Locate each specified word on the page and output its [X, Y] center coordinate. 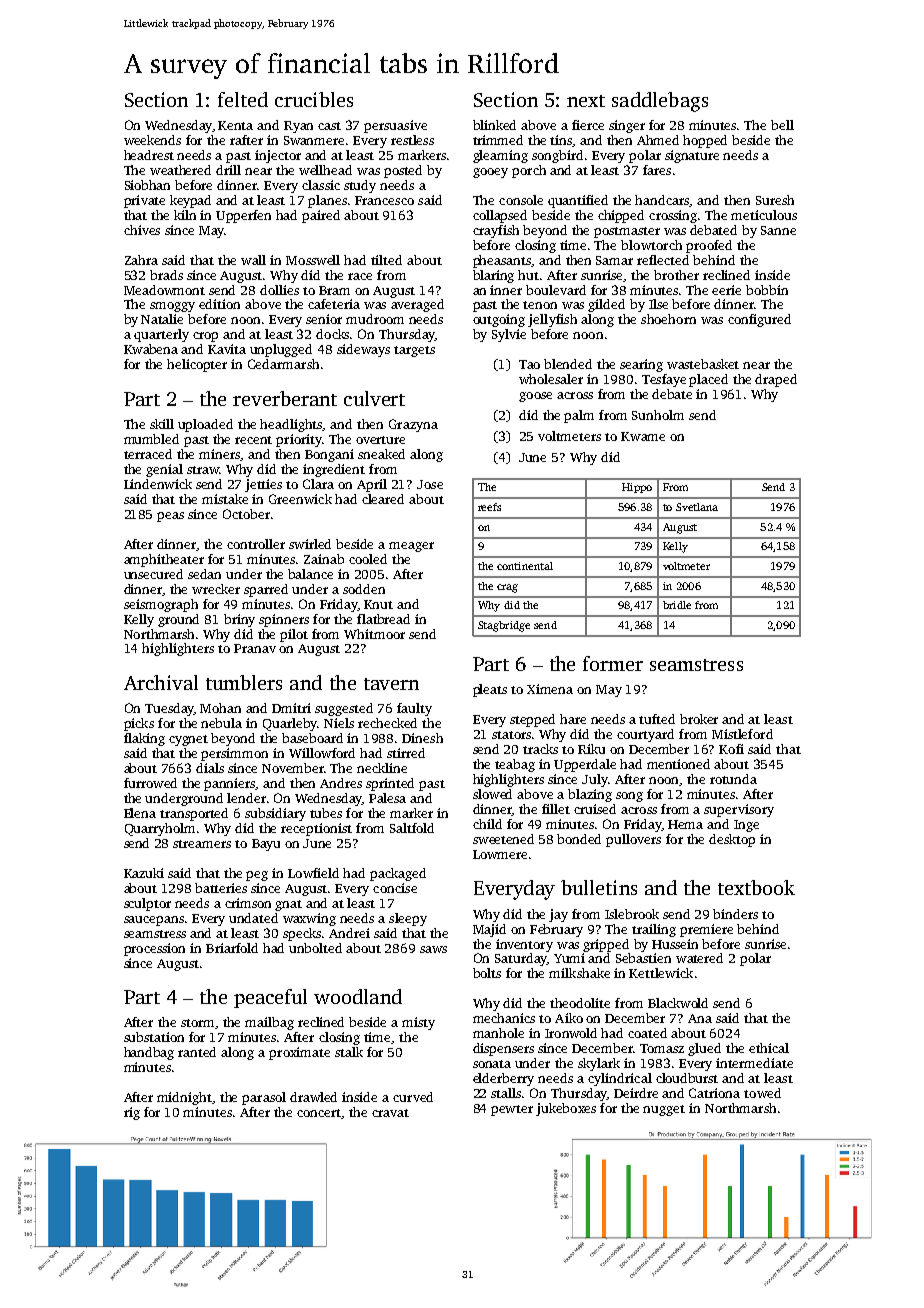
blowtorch [651, 245]
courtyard [645, 735]
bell [782, 125]
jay [558, 915]
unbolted [315, 948]
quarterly [161, 335]
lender [246, 798]
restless [412, 140]
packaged [398, 874]
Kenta [235, 125]
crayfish [496, 231]
